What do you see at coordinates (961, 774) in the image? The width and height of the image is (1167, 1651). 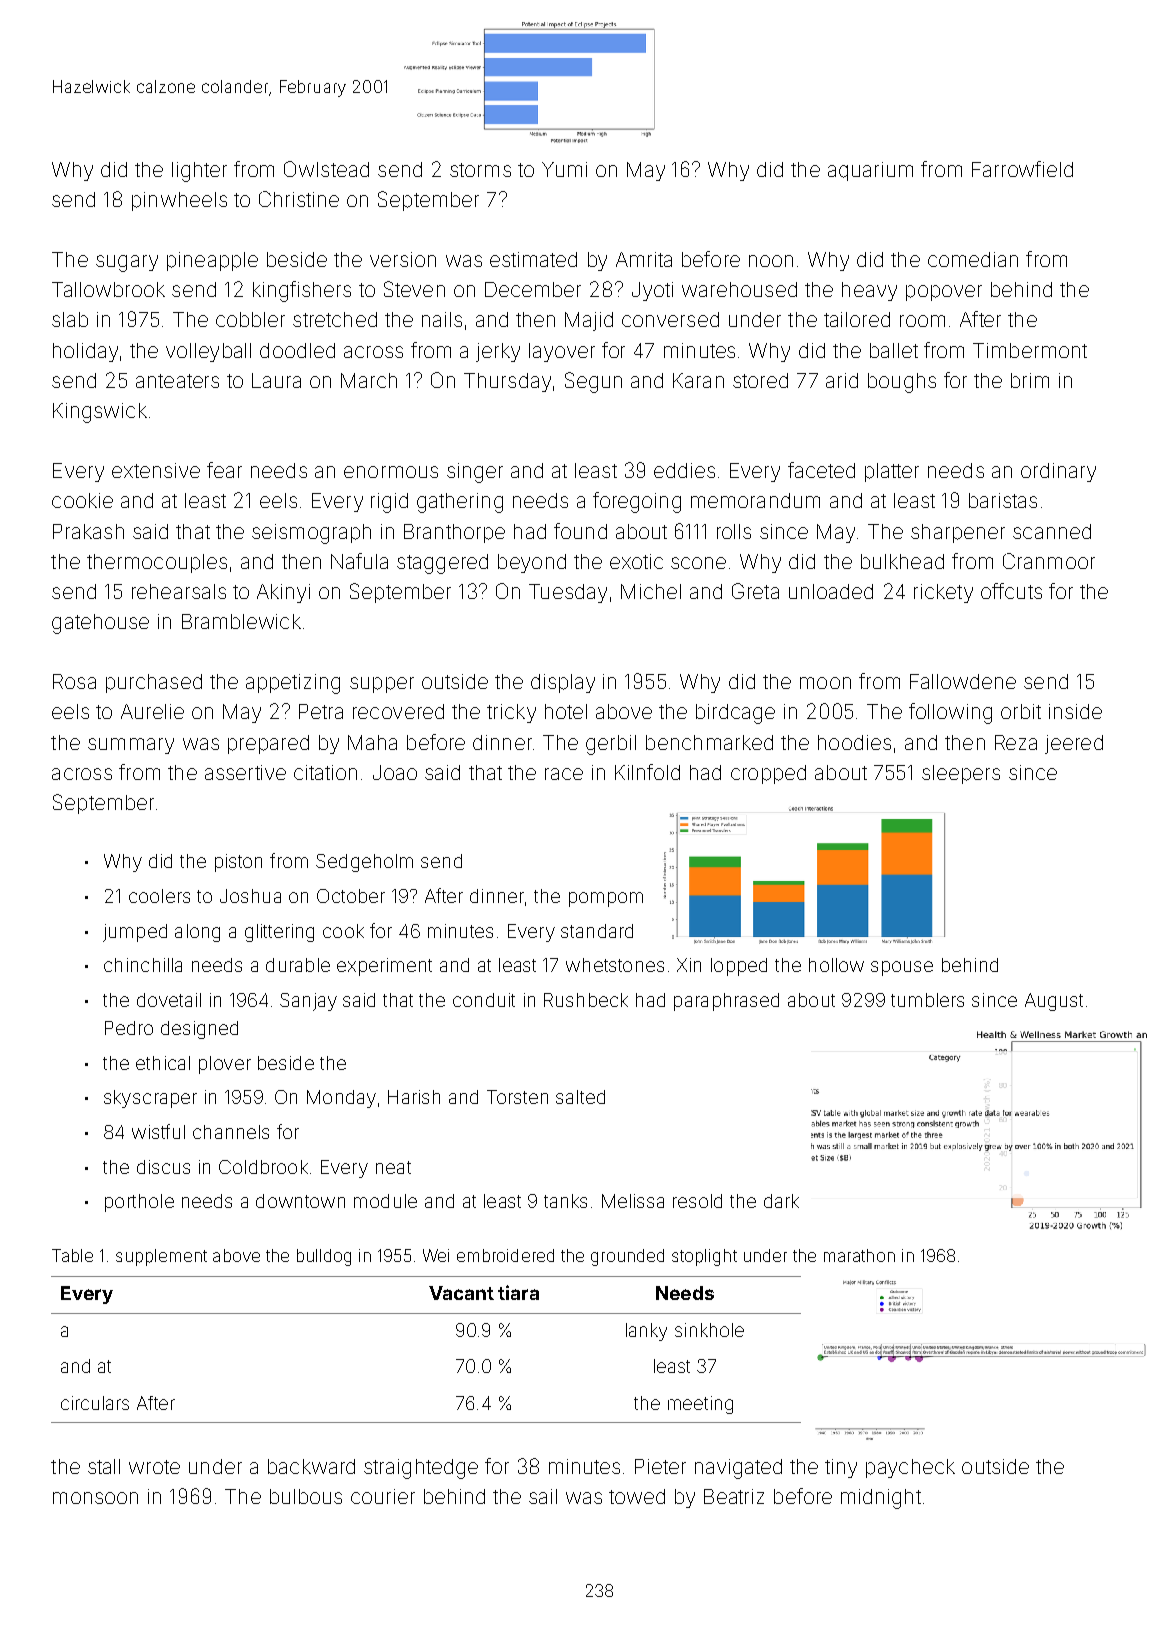 I see `sleepers` at bounding box center [961, 774].
